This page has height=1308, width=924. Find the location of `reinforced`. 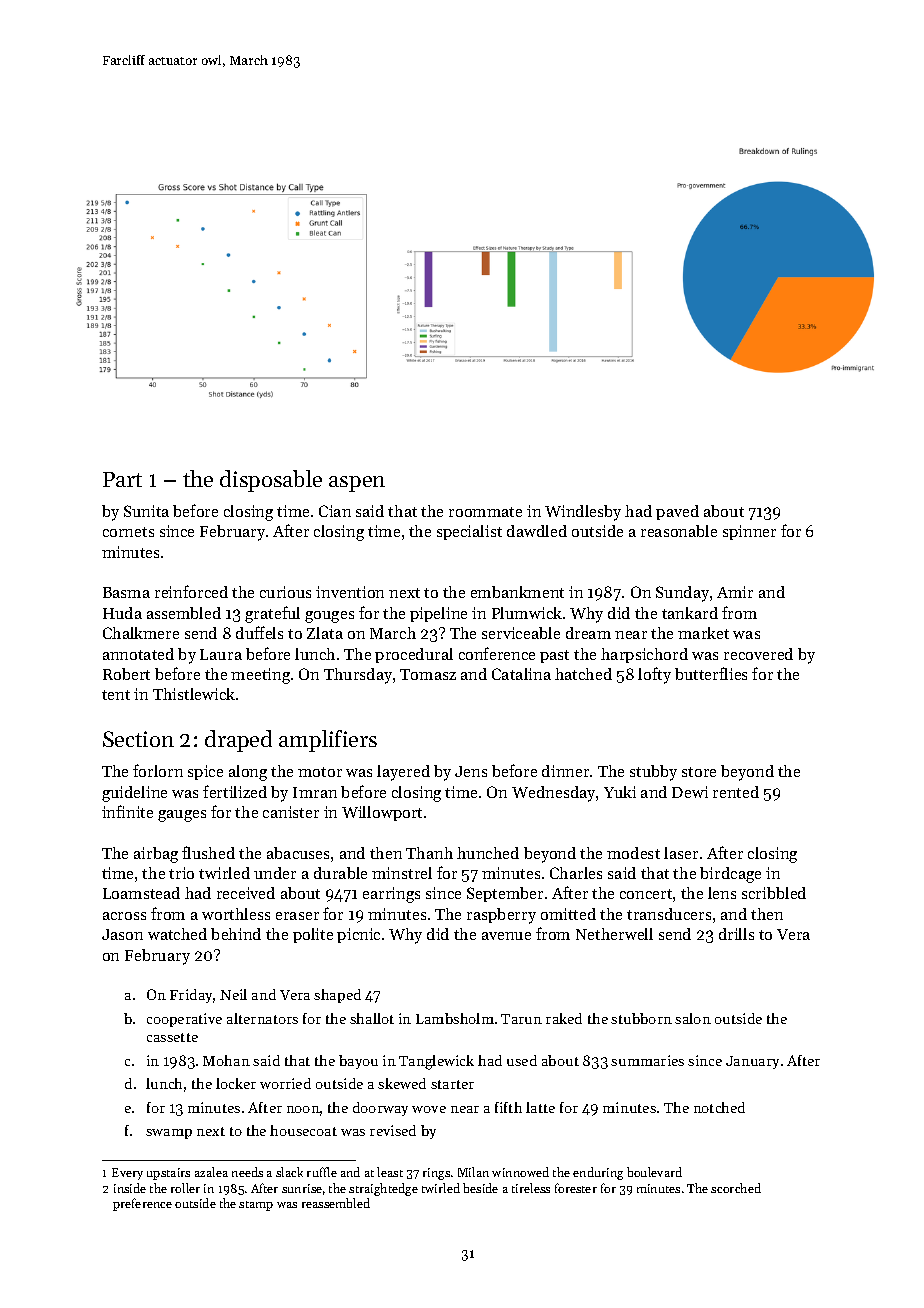

reinforced is located at coordinates (191, 591).
